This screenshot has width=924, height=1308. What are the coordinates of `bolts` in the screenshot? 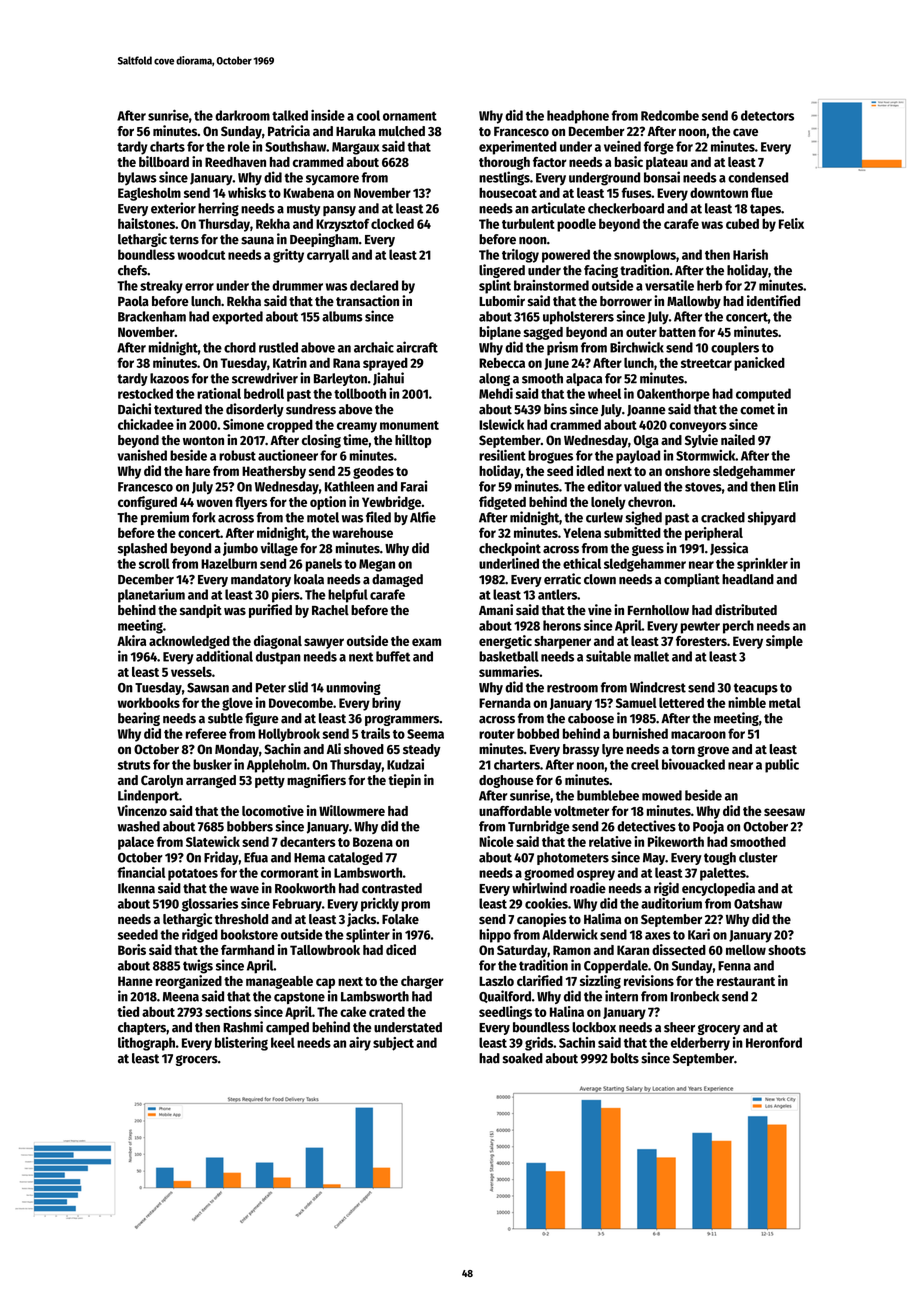 It's located at (625, 1058).
